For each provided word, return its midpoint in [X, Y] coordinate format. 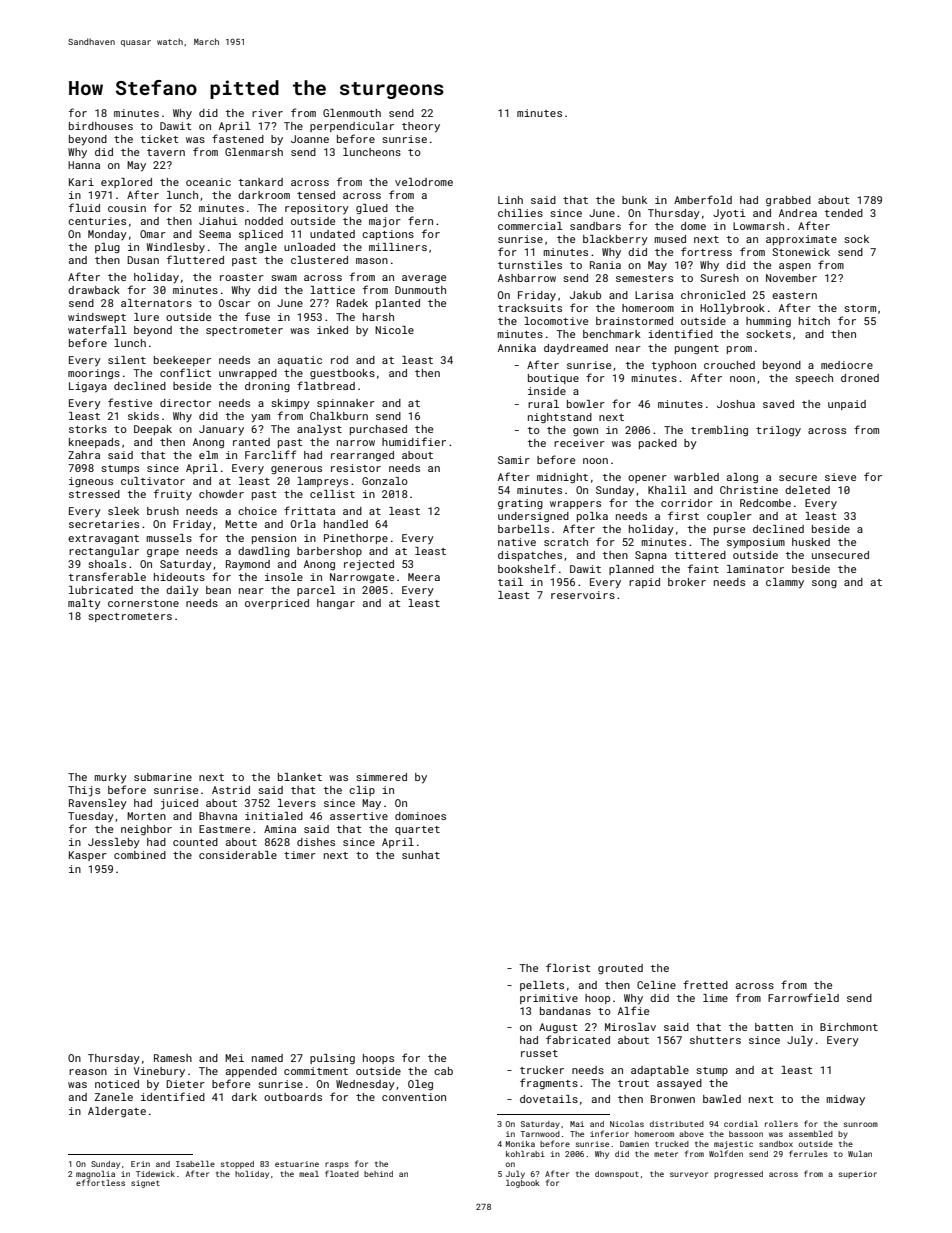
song [824, 584]
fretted [705, 984]
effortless [100, 1182]
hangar [336, 604]
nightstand [560, 418]
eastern [794, 295]
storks [88, 429]
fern [420, 220]
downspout [617, 1175]
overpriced [277, 604]
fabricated [578, 1039]
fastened [238, 138]
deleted [807, 490]
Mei [234, 1058]
